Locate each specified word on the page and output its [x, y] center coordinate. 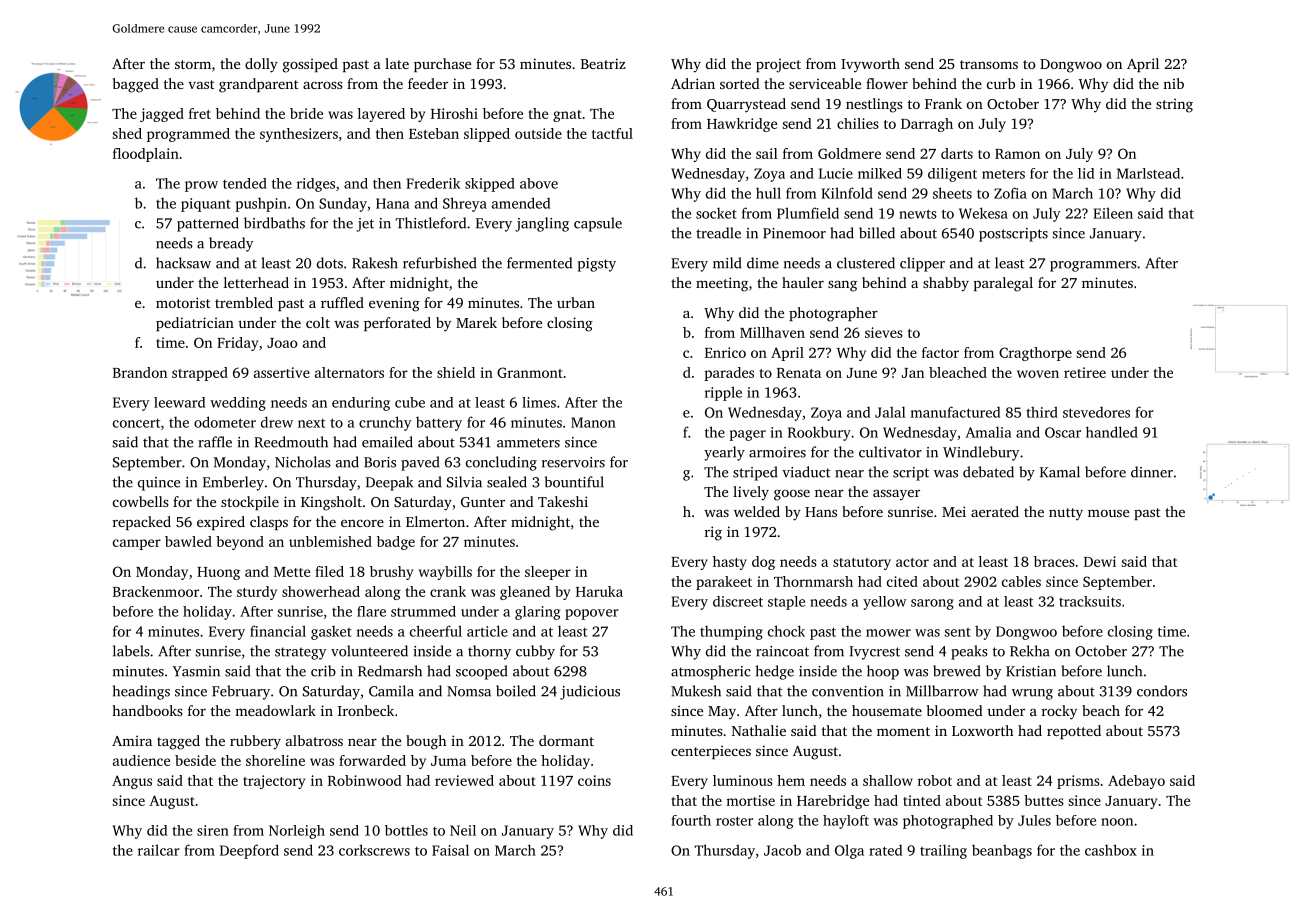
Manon [593, 422]
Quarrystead [746, 105]
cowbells [141, 501]
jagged [162, 115]
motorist [183, 302]
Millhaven [772, 332]
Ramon [1017, 154]
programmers [1093, 266]
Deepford [249, 851]
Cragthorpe [1035, 354]
